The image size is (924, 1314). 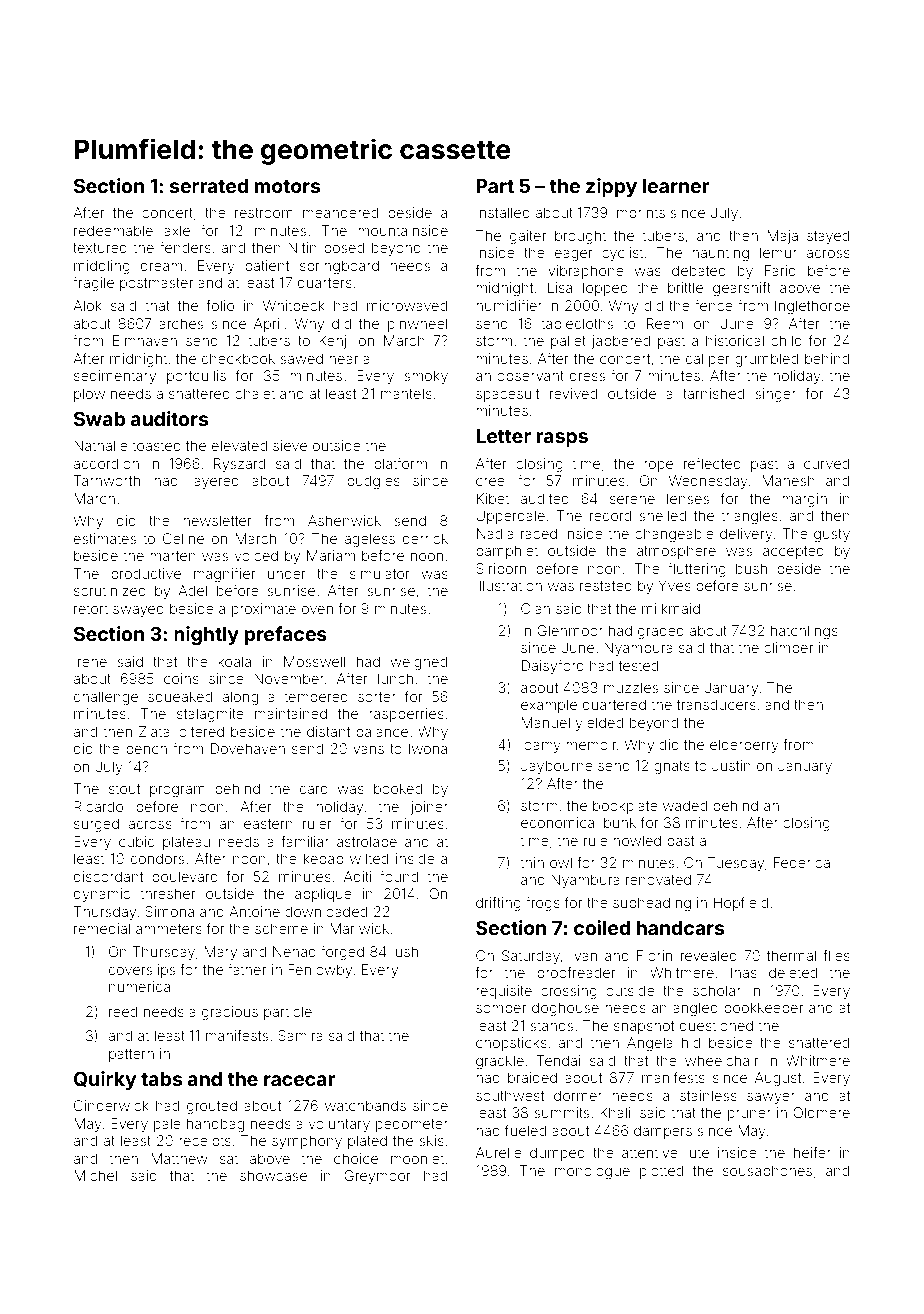 What do you see at coordinates (287, 186) in the screenshot?
I see `motors` at bounding box center [287, 186].
